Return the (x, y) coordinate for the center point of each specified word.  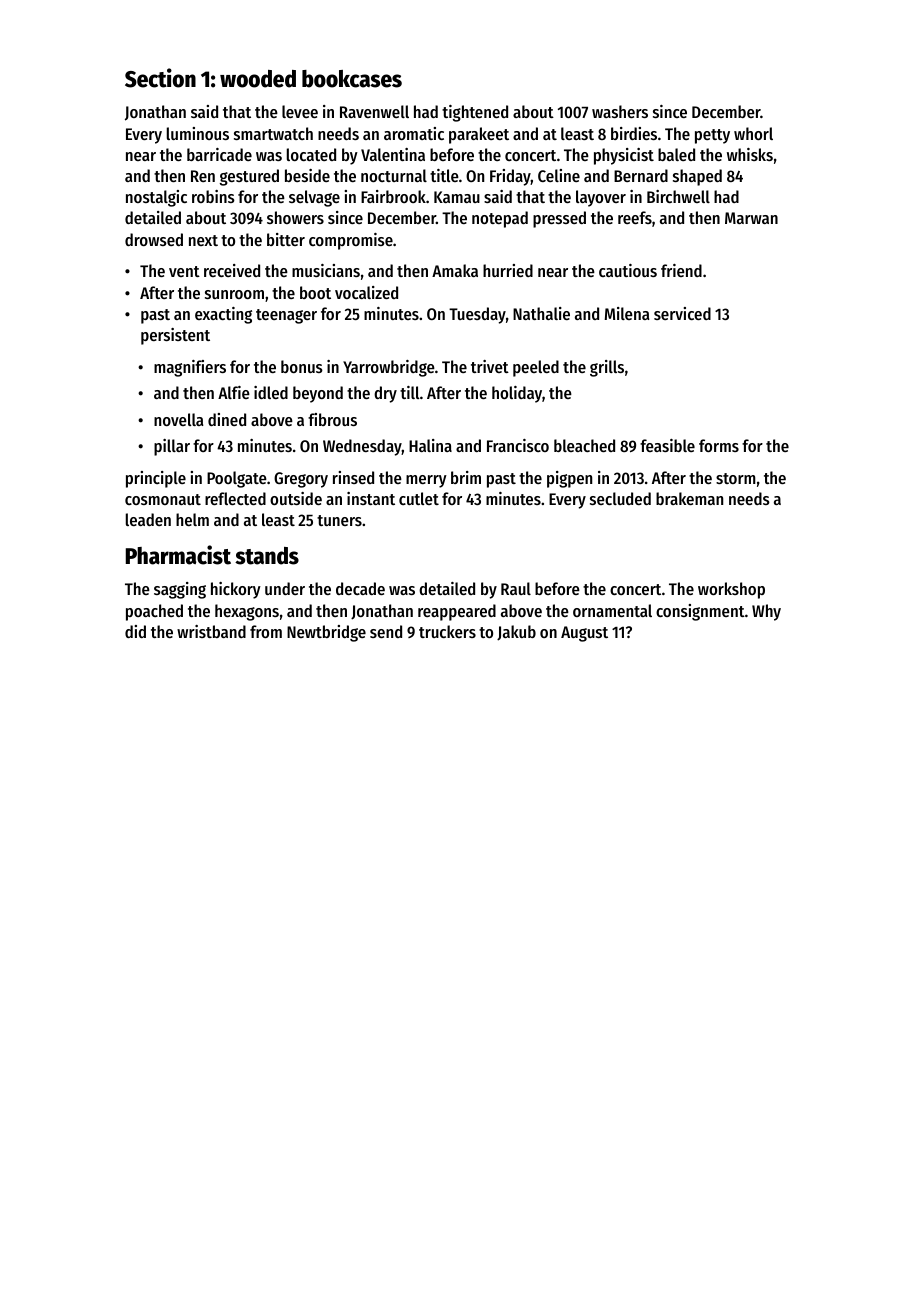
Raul (516, 588)
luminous (198, 133)
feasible (667, 445)
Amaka (455, 270)
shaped (697, 177)
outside (296, 498)
